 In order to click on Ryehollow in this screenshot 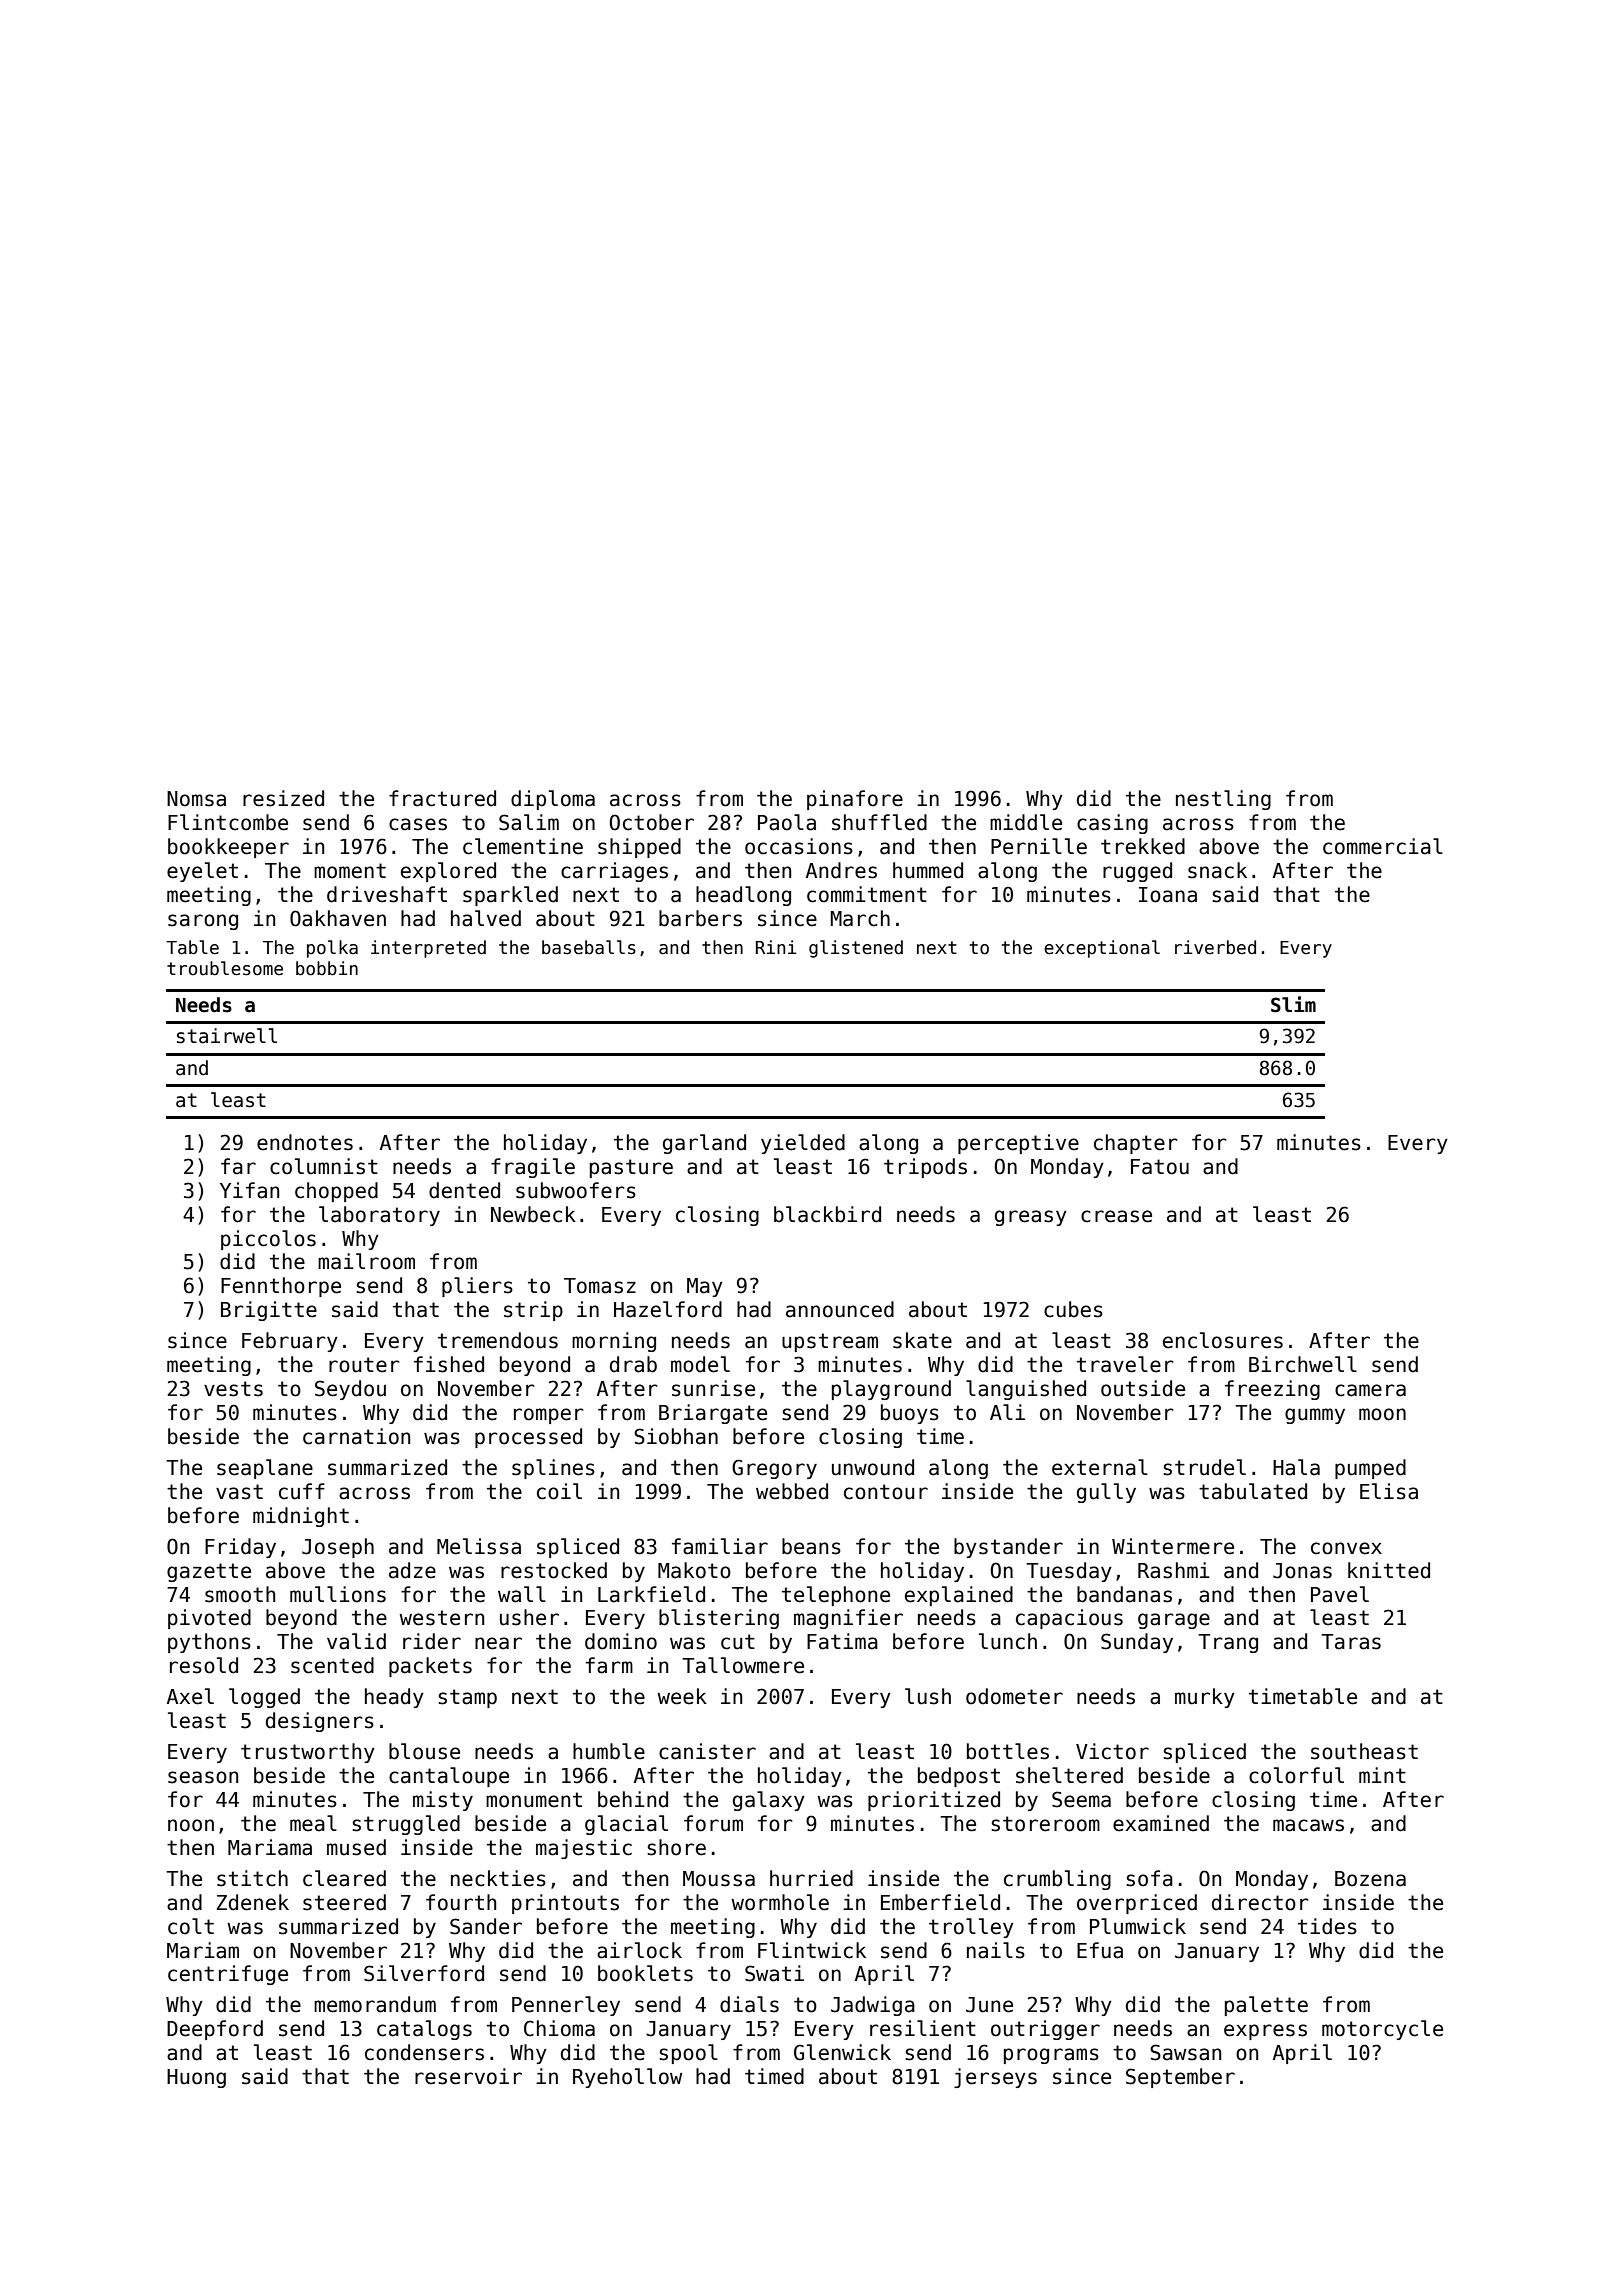, I will do `click(627, 2078)`.
